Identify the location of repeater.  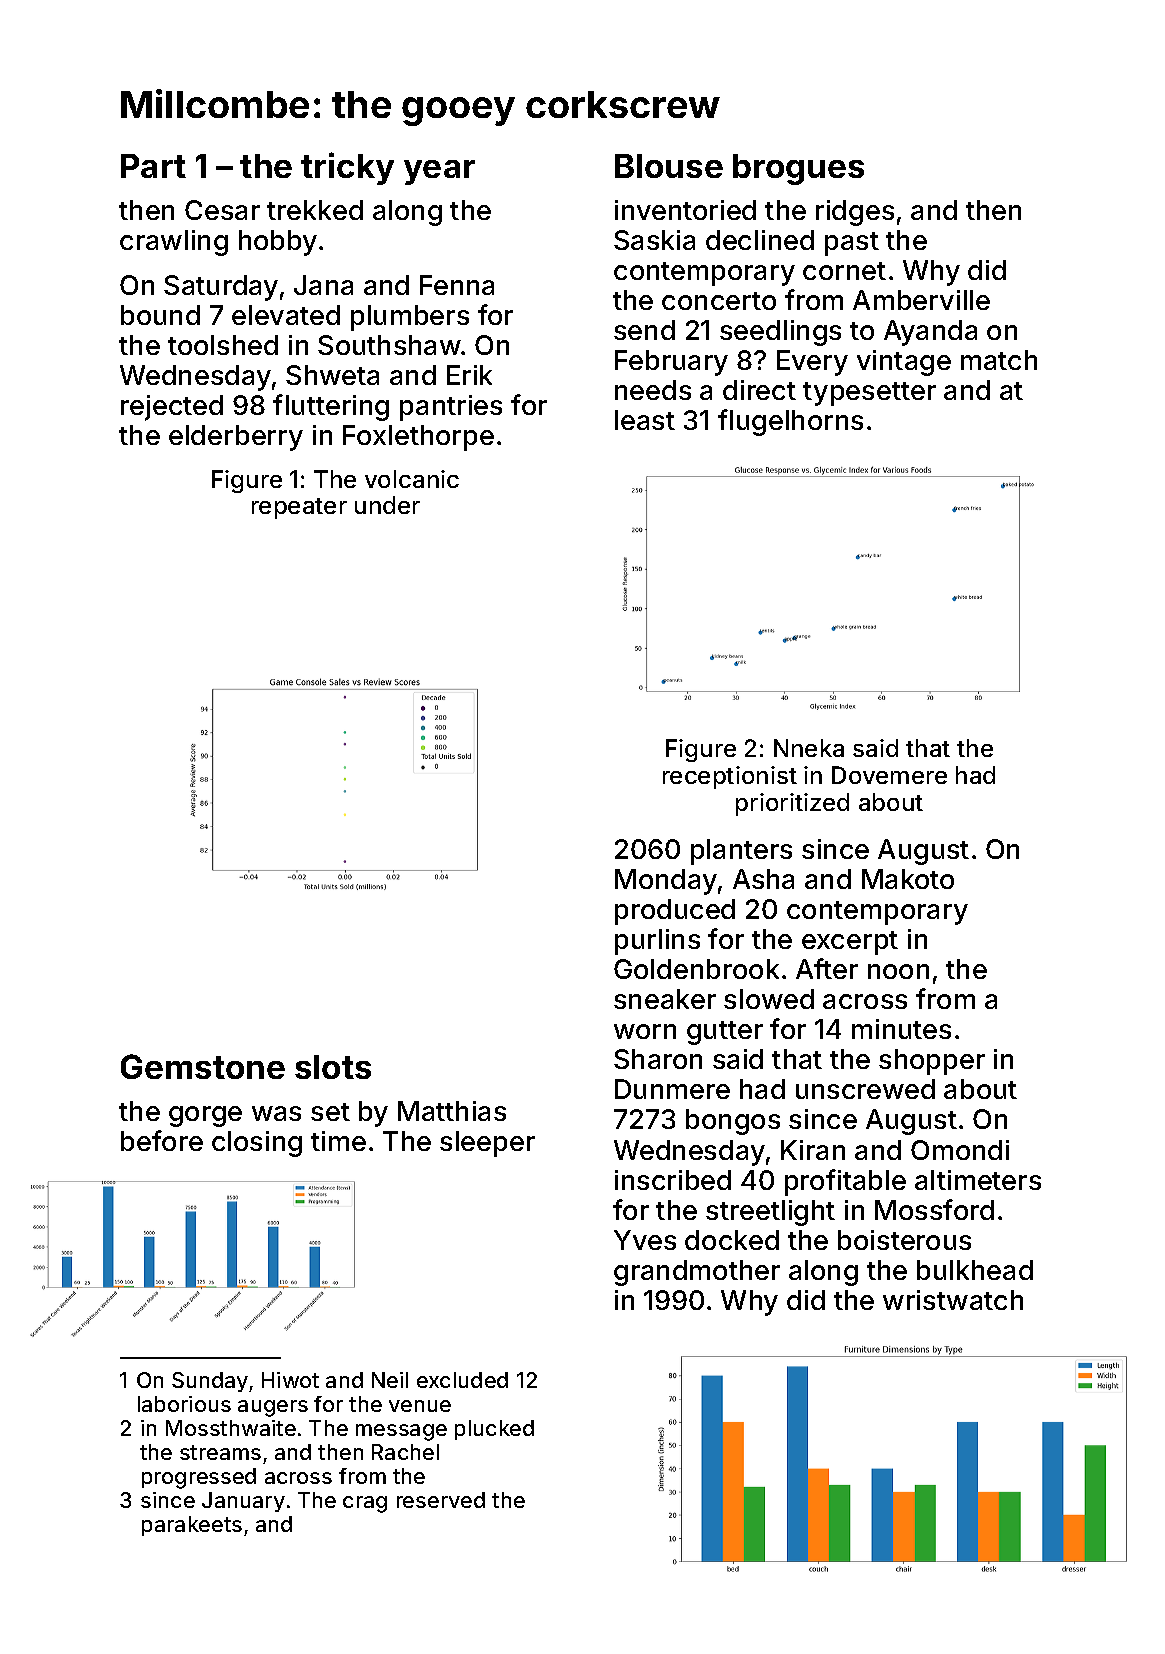
(299, 508).
